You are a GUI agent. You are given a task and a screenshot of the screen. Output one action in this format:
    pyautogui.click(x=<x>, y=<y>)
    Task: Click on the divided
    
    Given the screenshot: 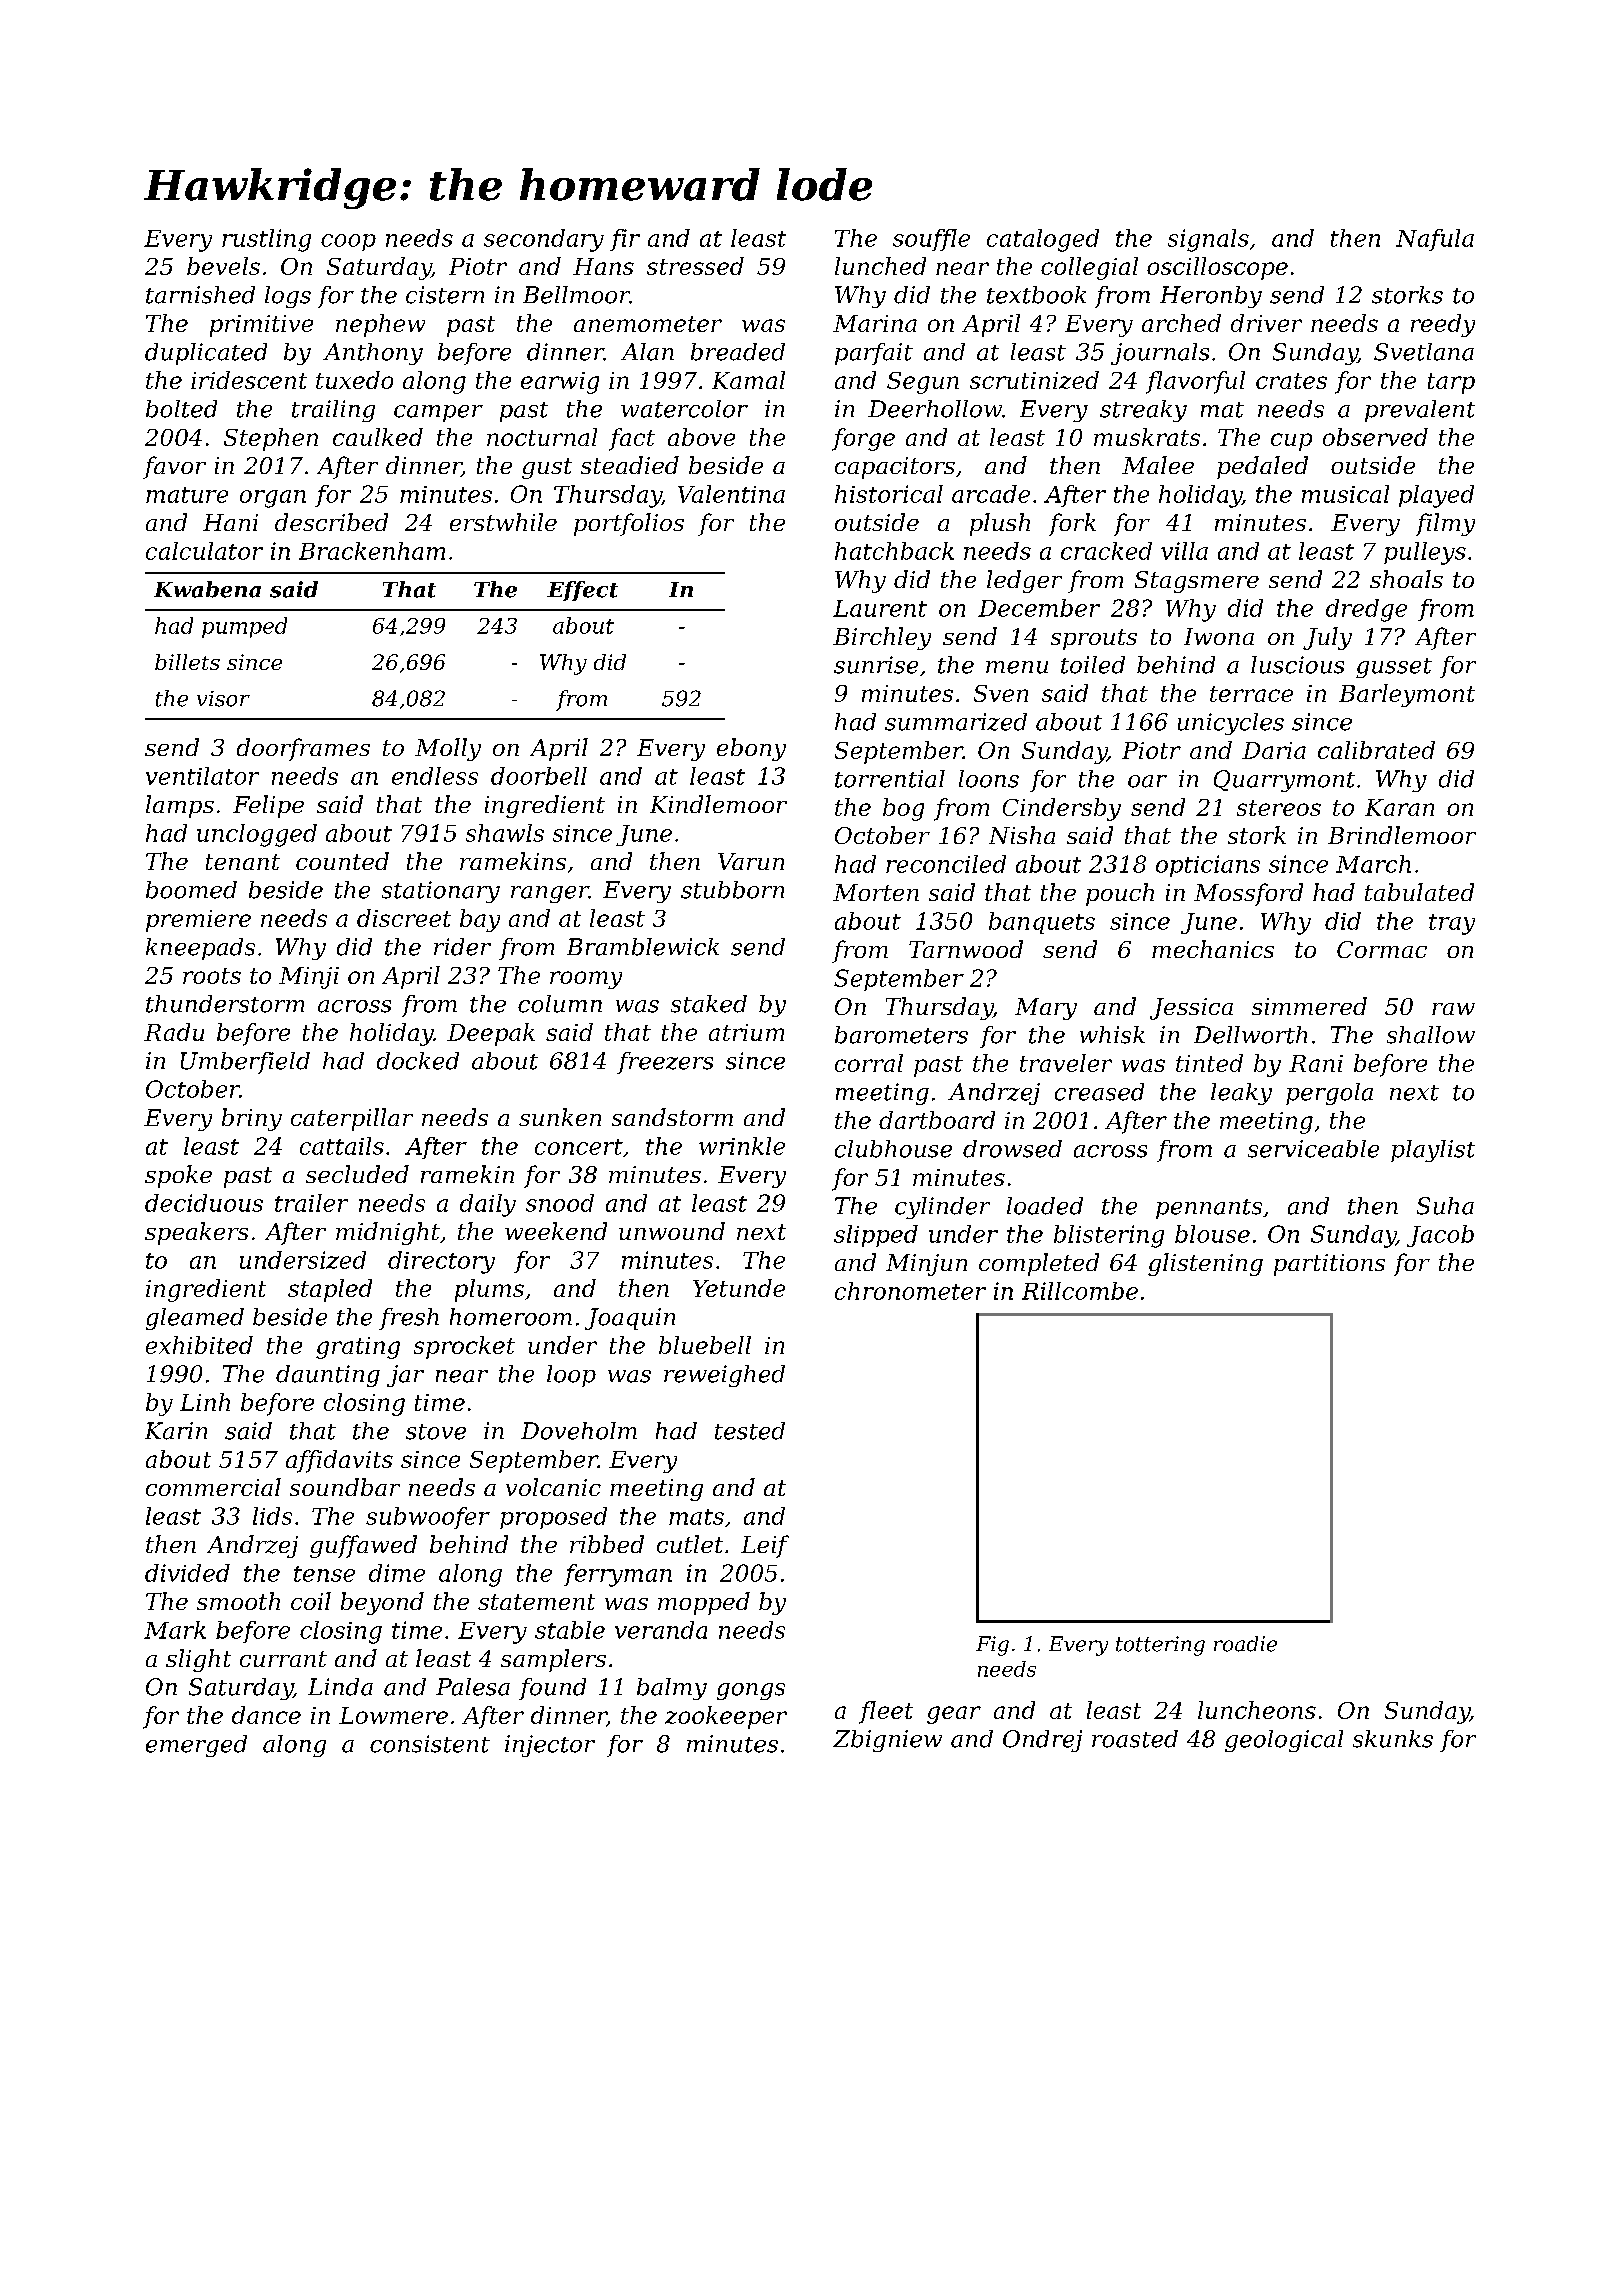 What is the action you would take?
    pyautogui.click(x=187, y=1573)
